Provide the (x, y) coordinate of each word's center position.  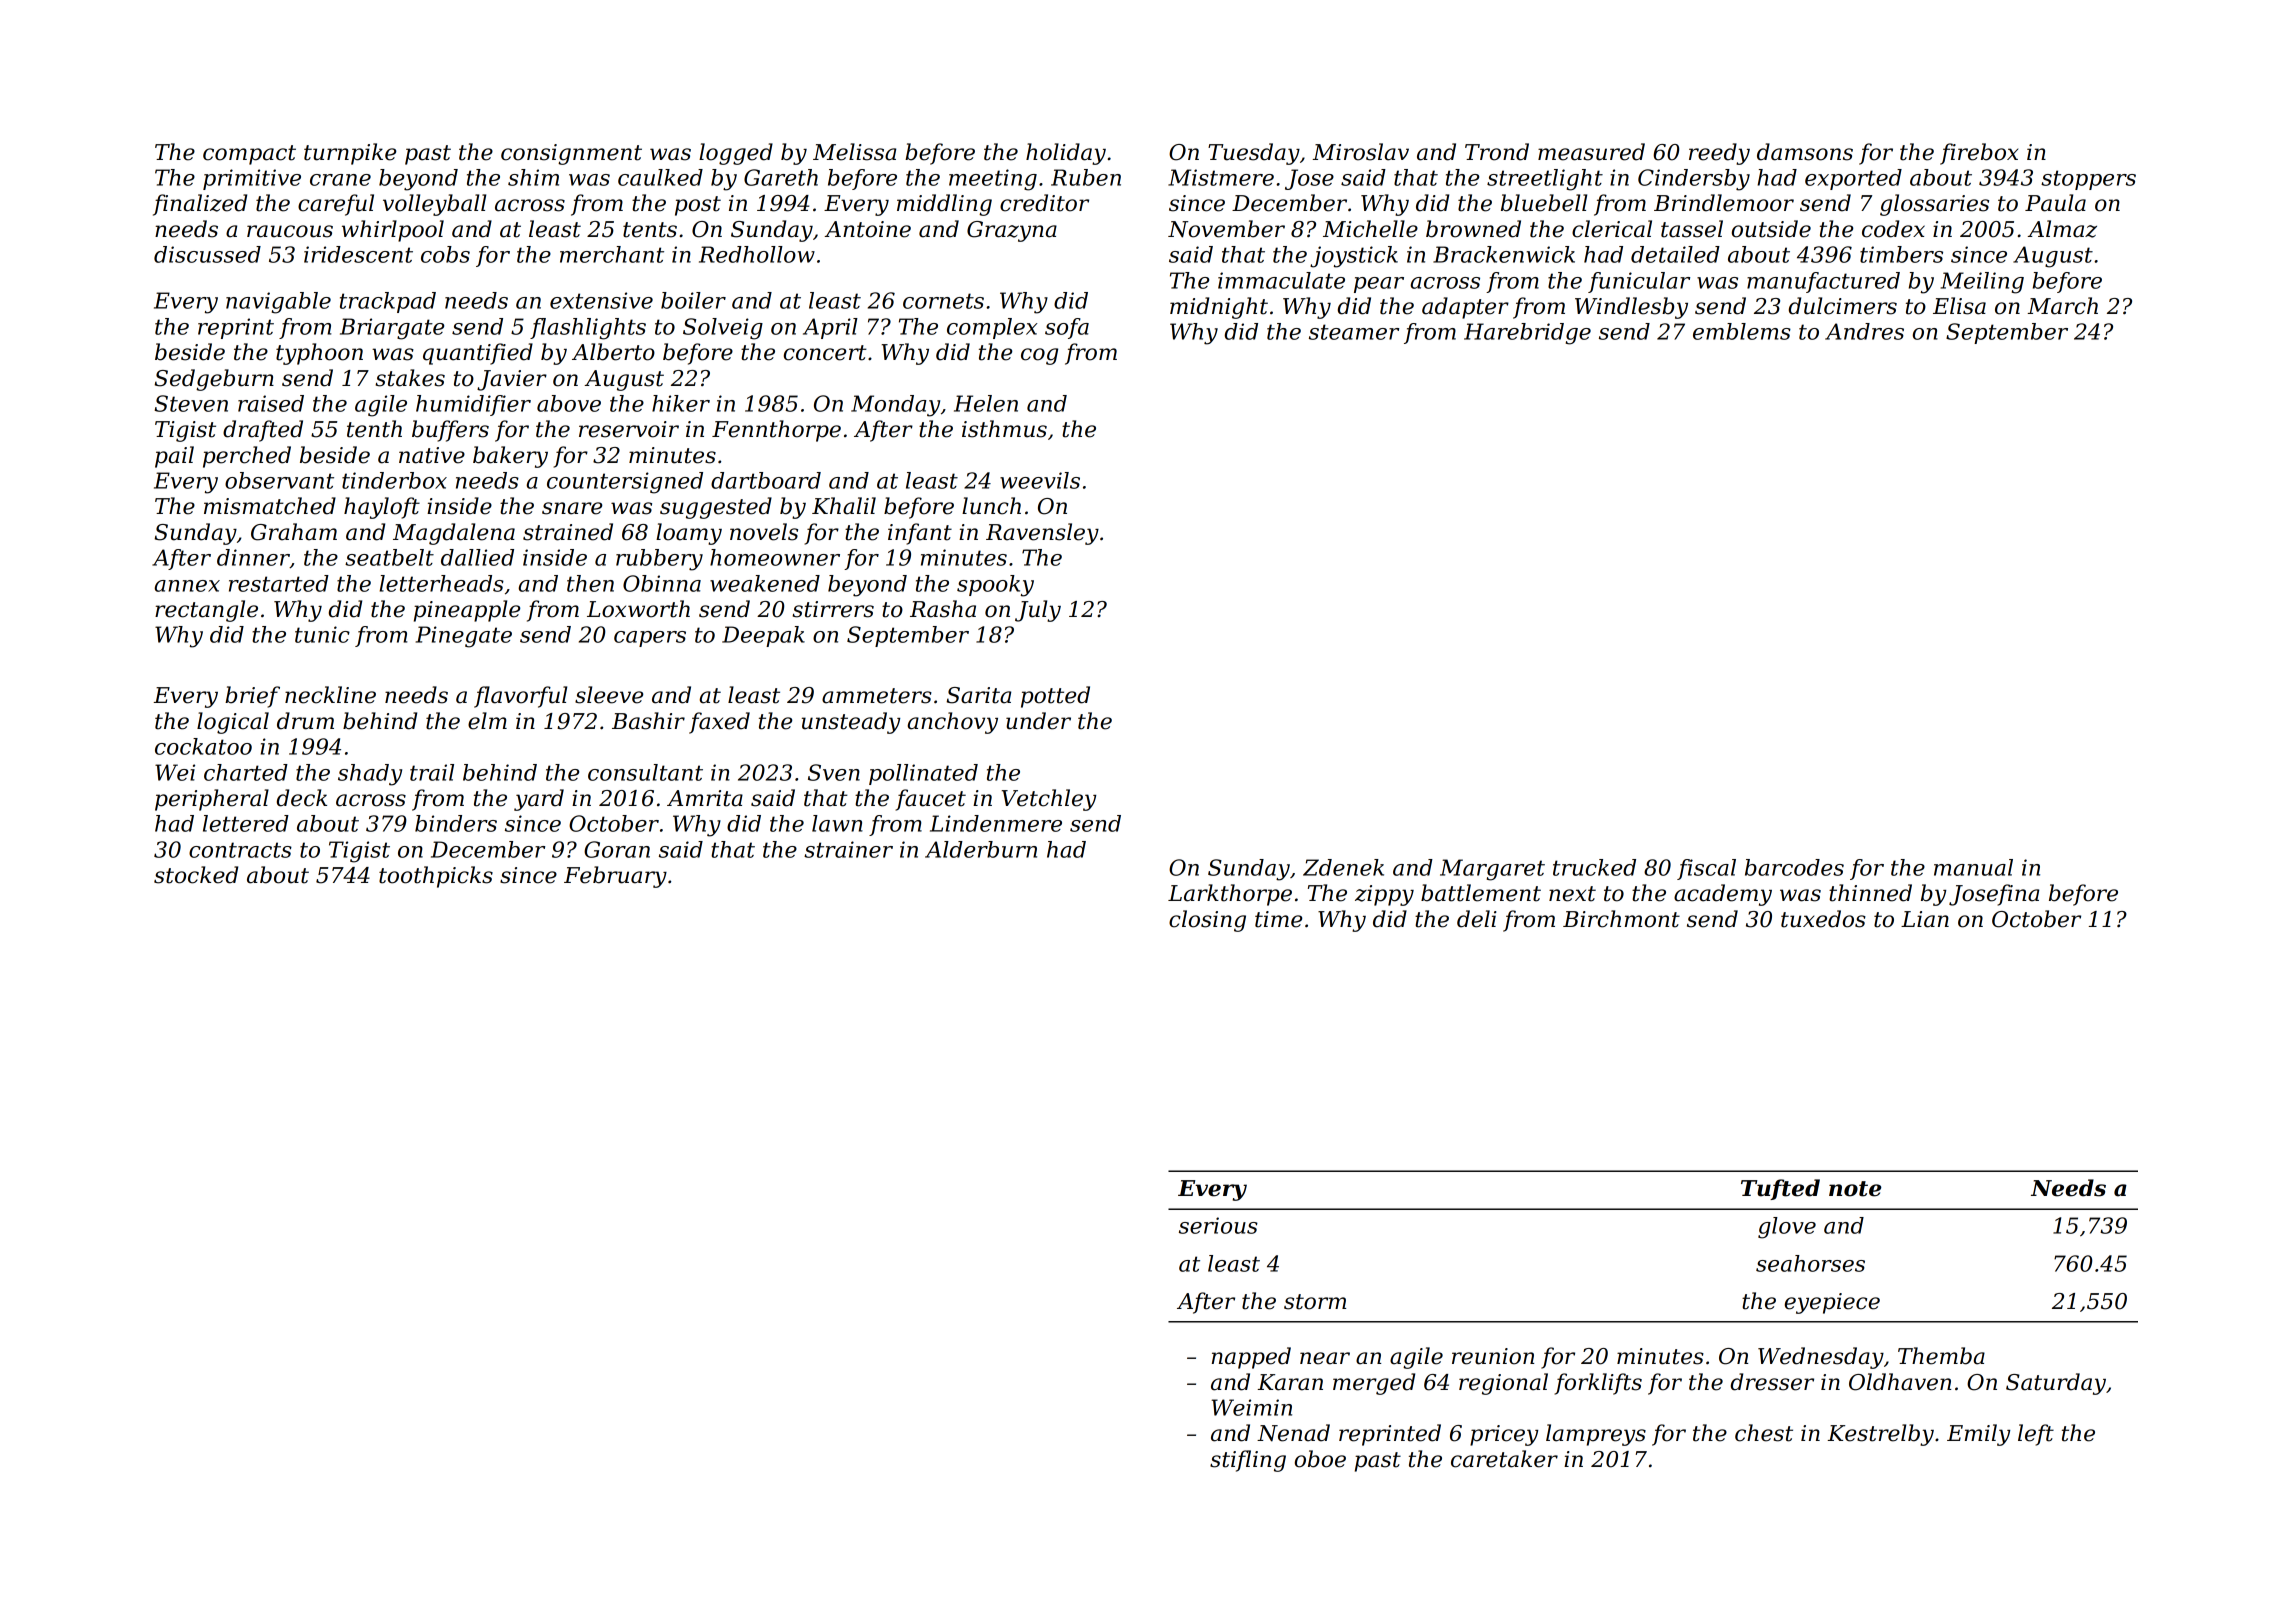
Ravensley (1042, 534)
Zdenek (1343, 867)
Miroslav (1360, 152)
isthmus (1004, 429)
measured (1591, 152)
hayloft (382, 508)
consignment (571, 154)
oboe (1320, 1459)
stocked (196, 875)
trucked (1594, 867)
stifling (1248, 1461)
